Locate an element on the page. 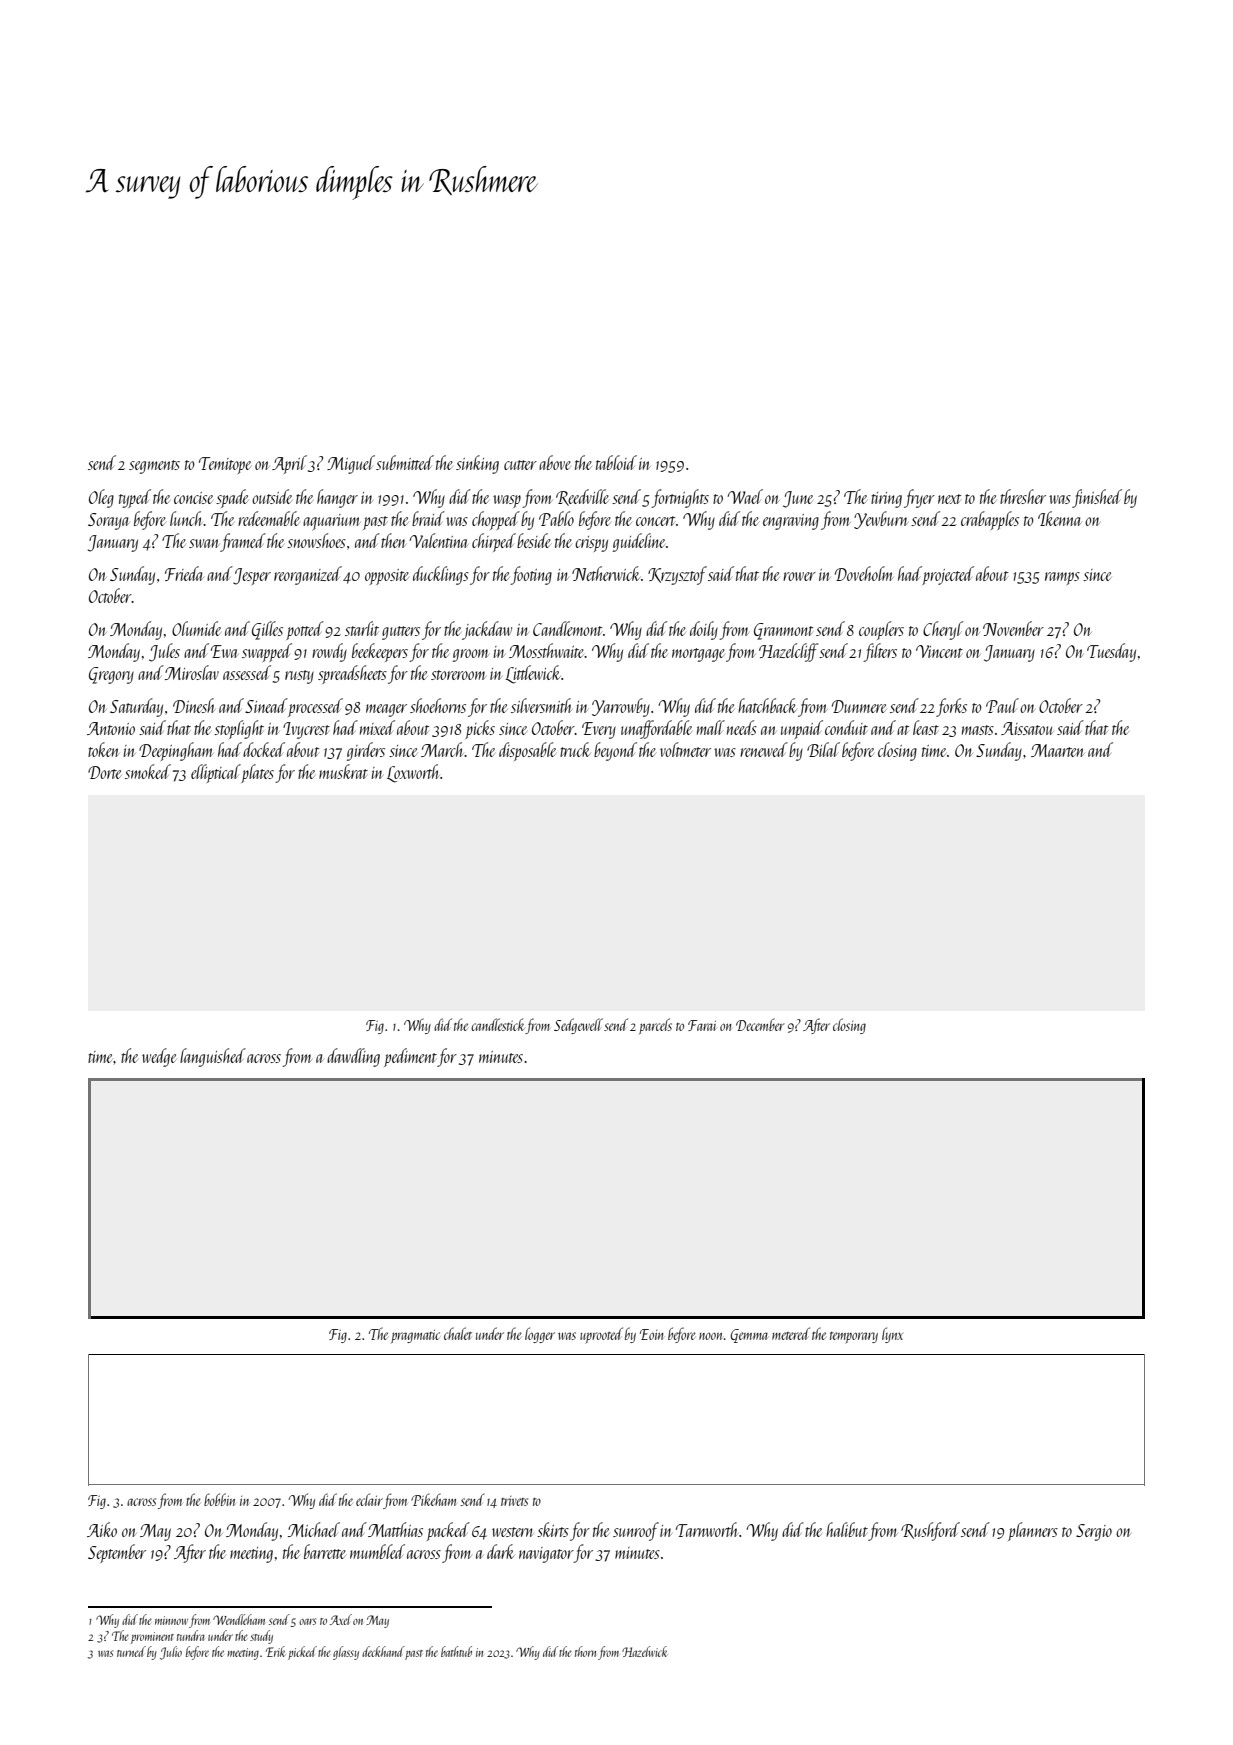 This image has width=1233, height=1745. parcels is located at coordinates (655, 1026).
